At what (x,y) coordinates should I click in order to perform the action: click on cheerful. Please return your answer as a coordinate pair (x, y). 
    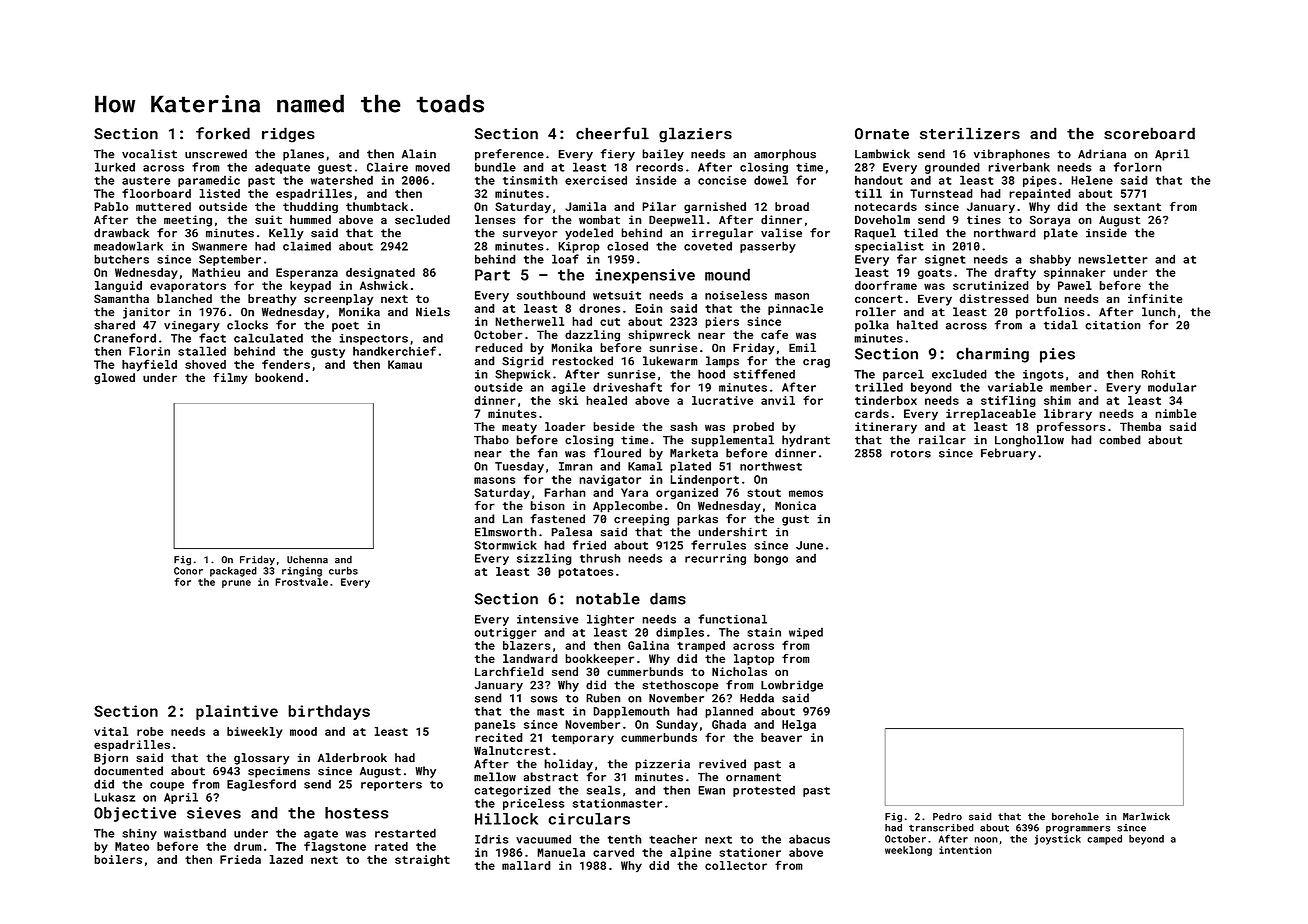
    Looking at the image, I should click on (612, 133).
